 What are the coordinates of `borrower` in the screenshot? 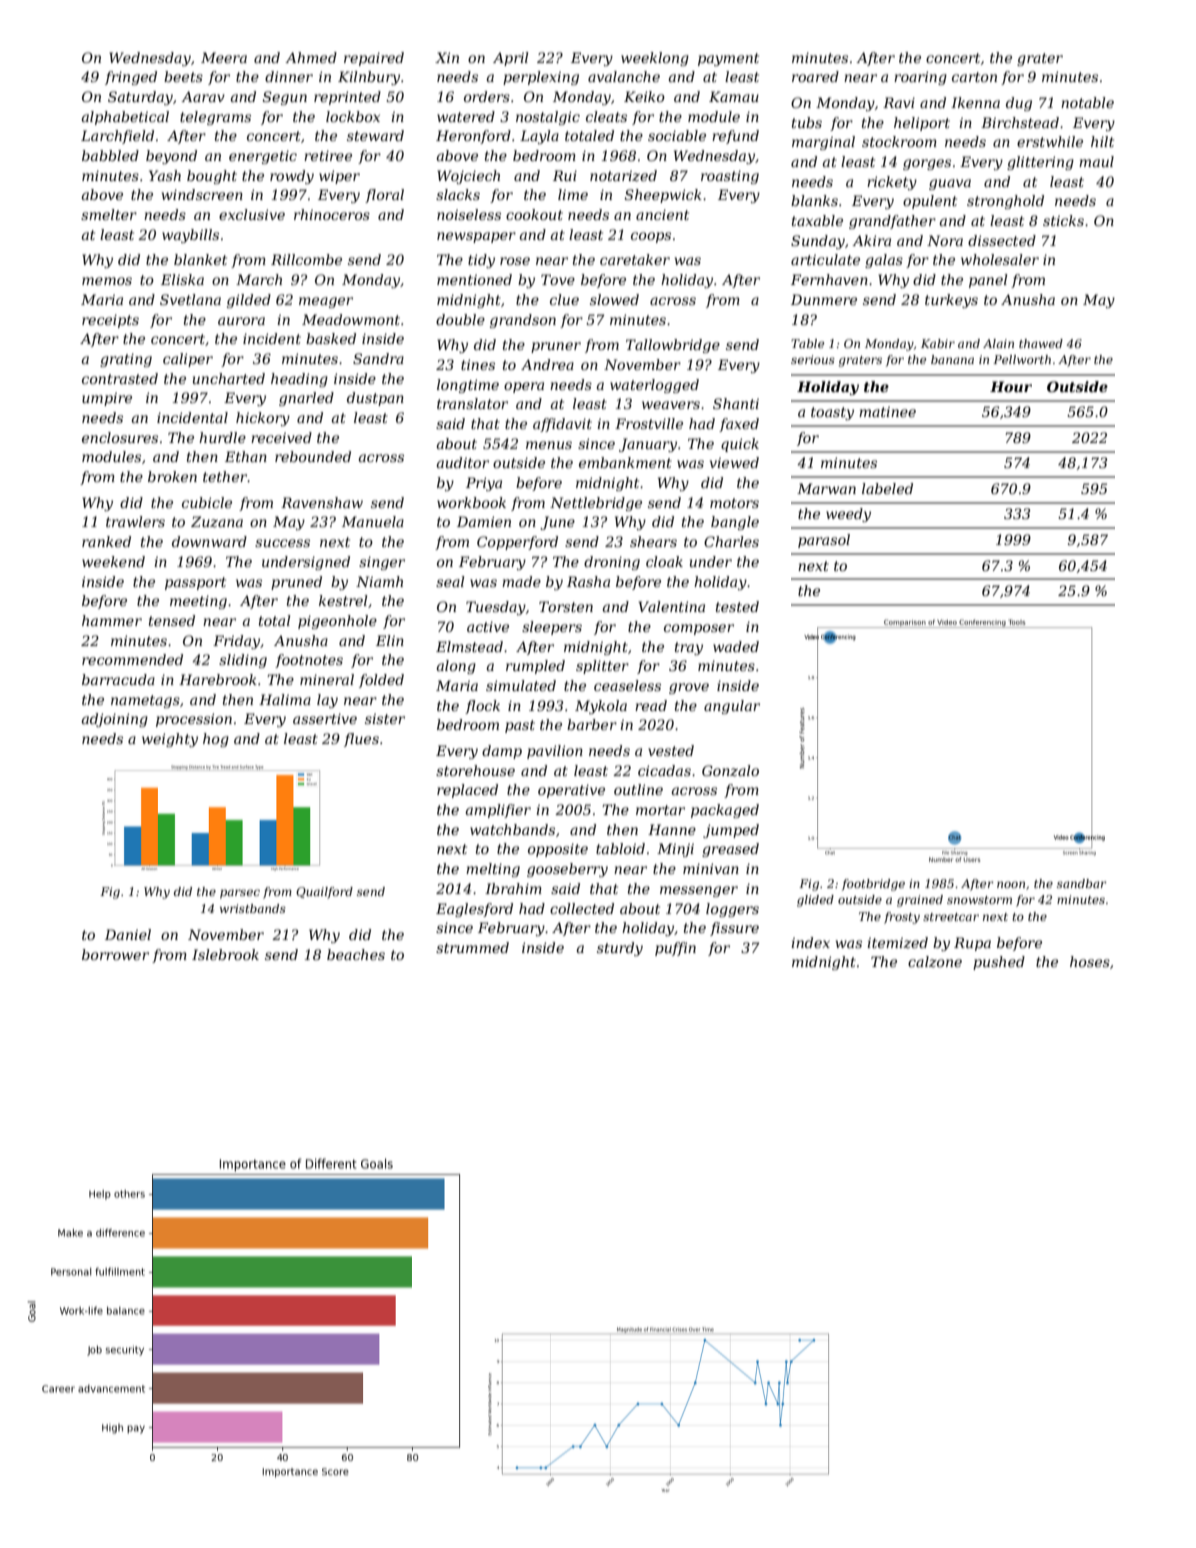 It's located at (115, 954).
